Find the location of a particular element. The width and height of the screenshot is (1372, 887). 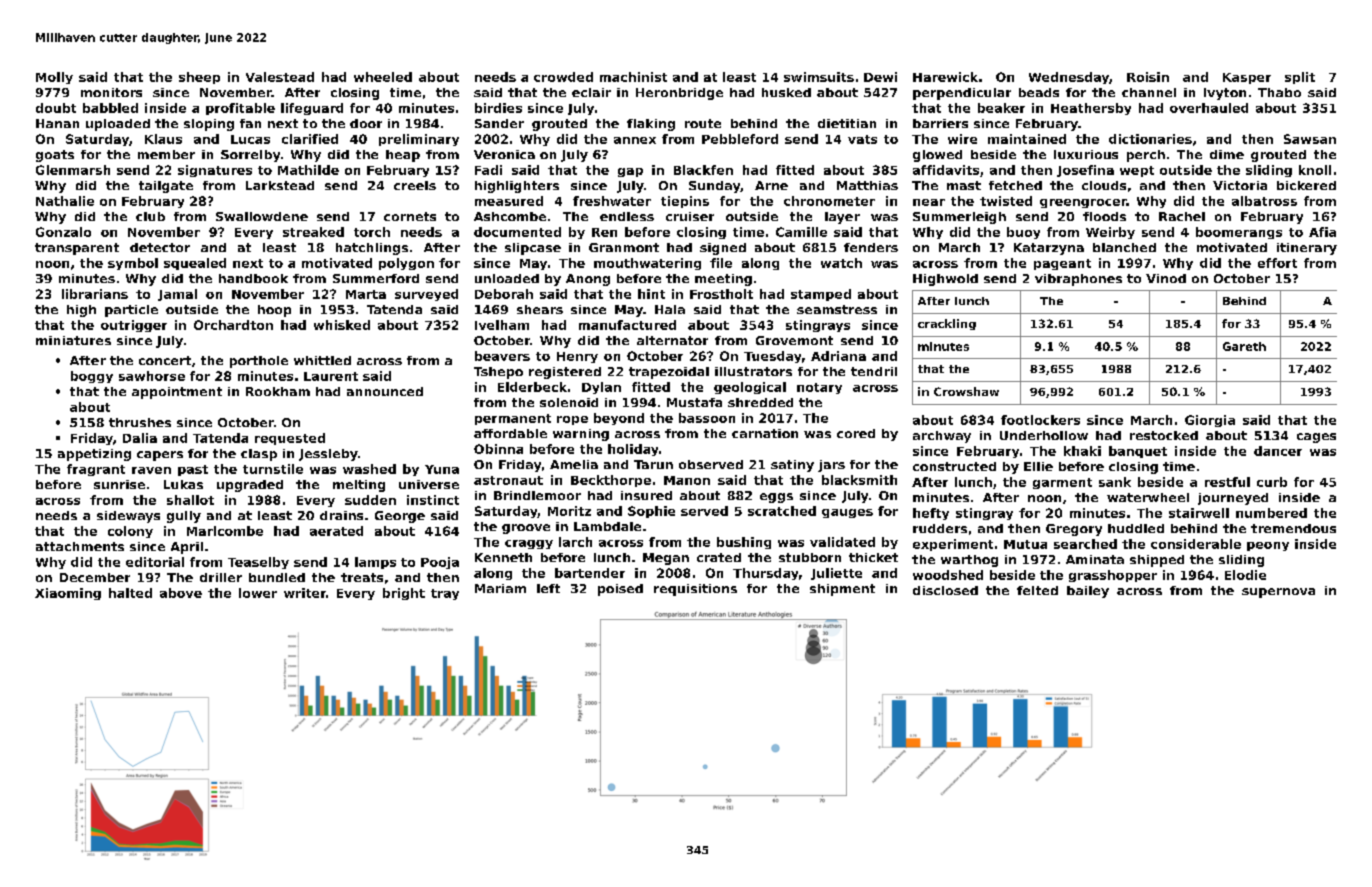

glowed is located at coordinates (937, 156).
